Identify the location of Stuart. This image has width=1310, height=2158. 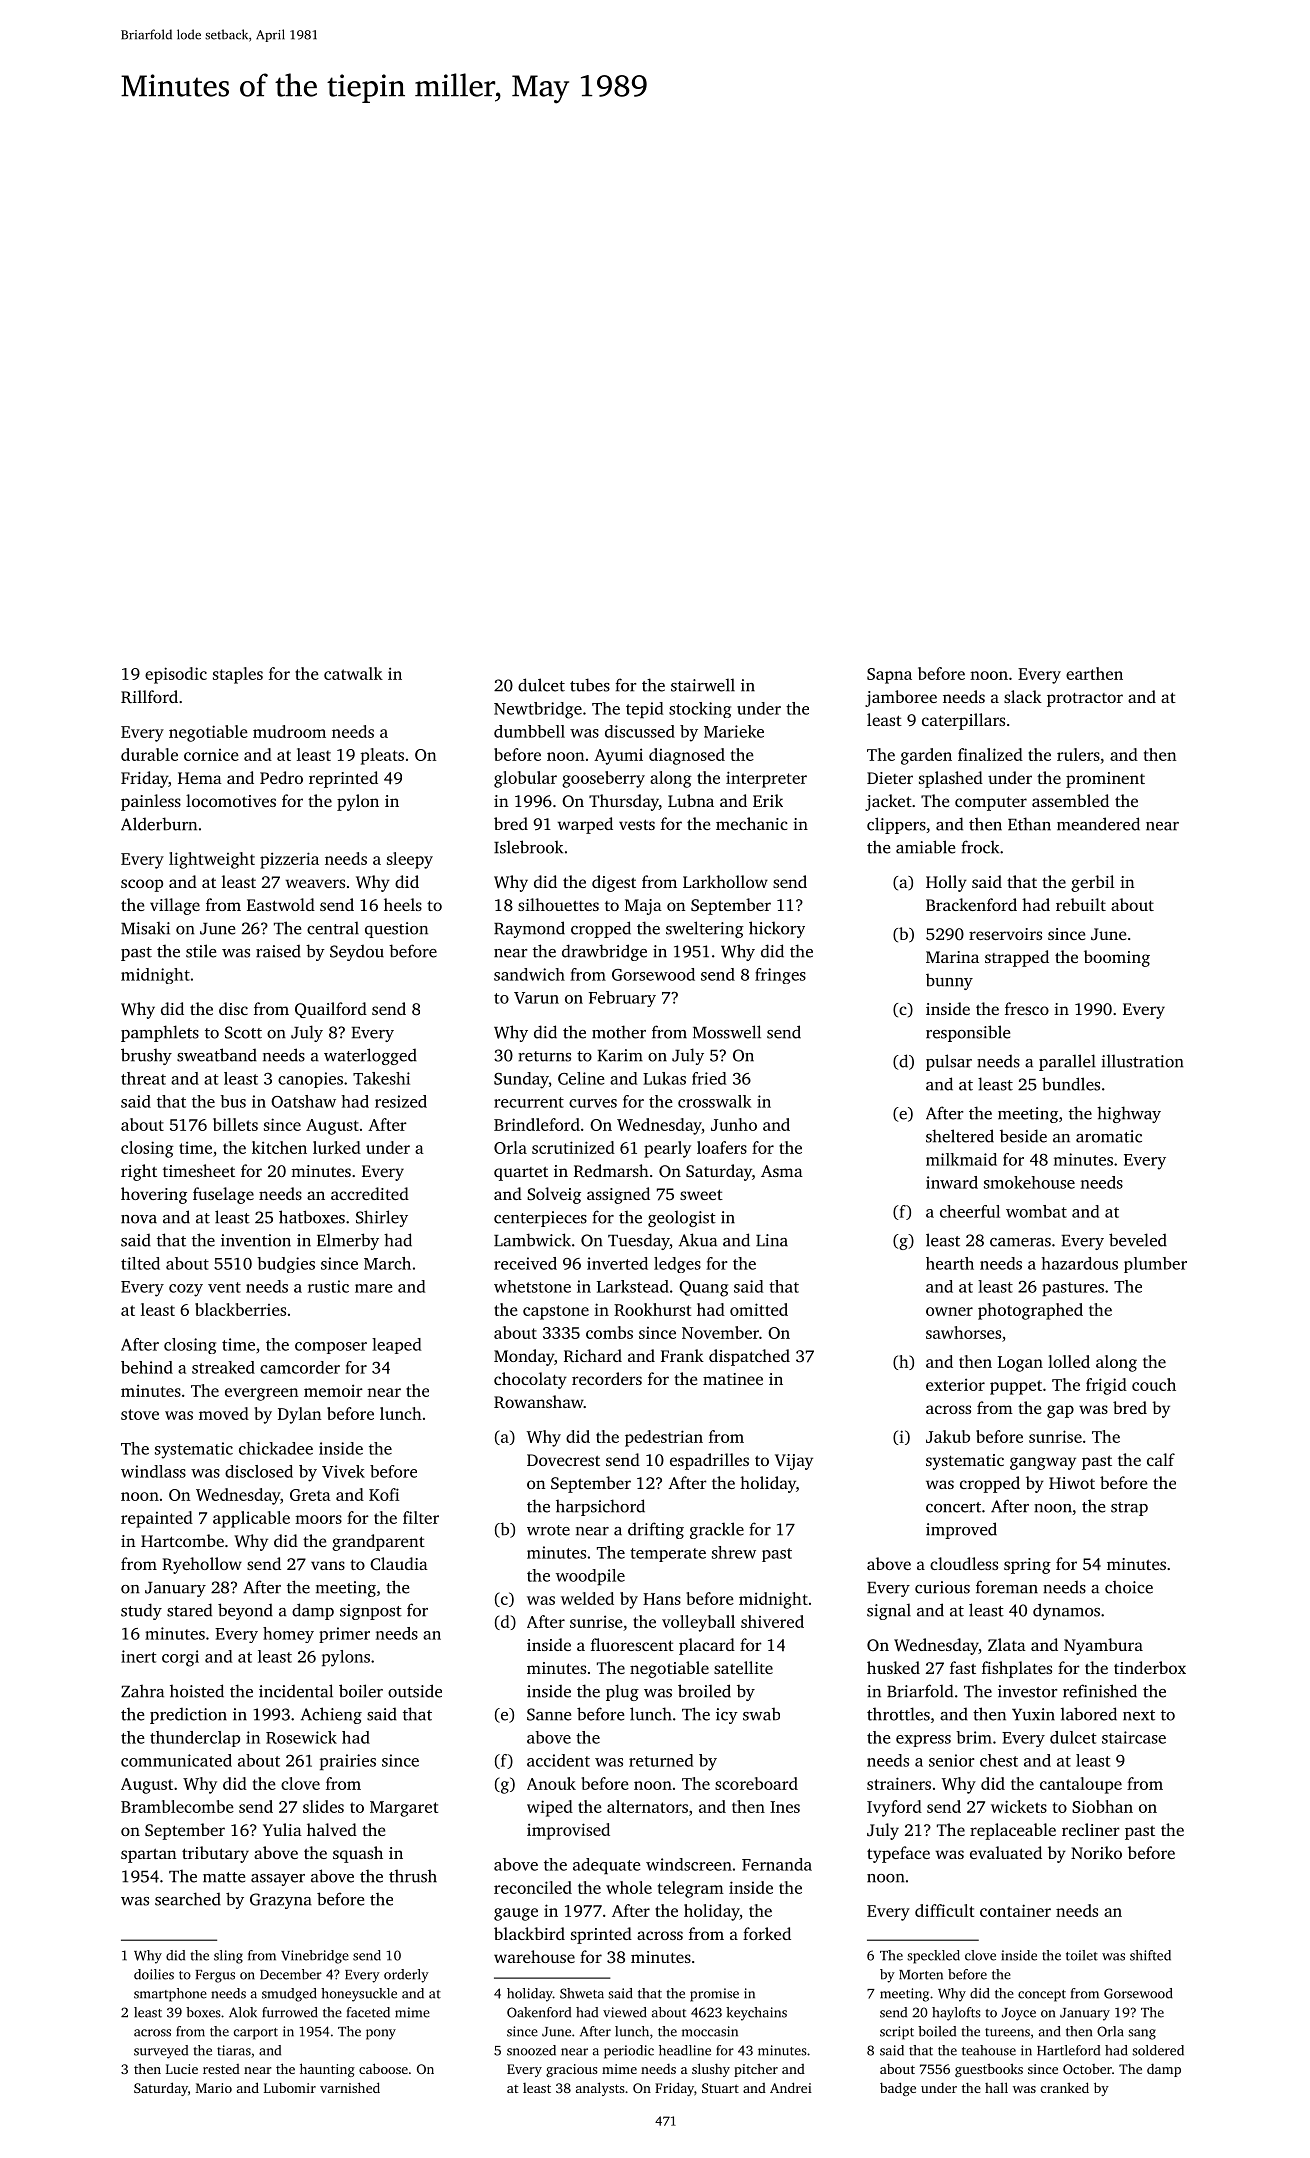
(720, 2088).
